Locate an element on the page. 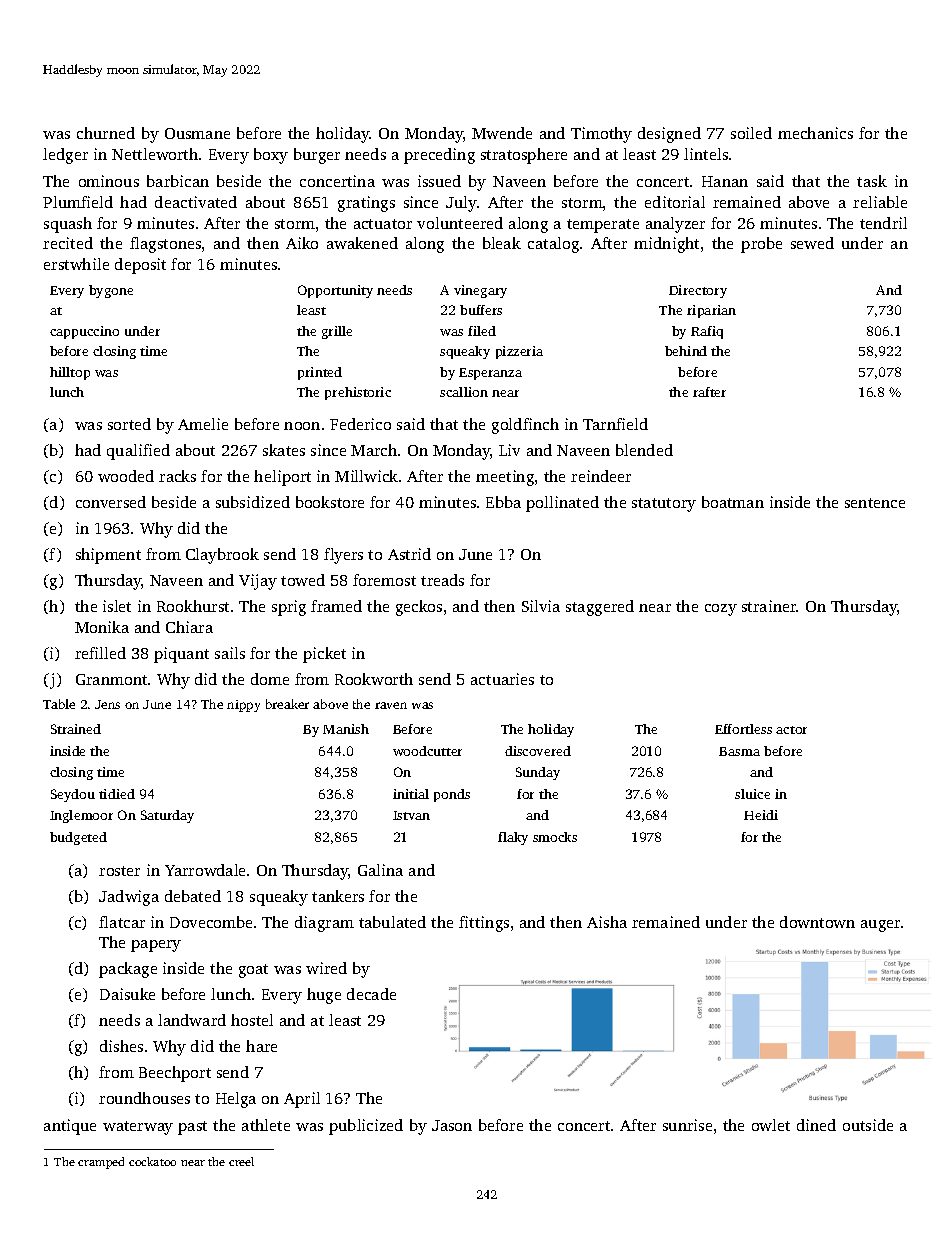 Image resolution: width=952 pixels, height=1233 pixels. auger is located at coordinates (880, 926).
